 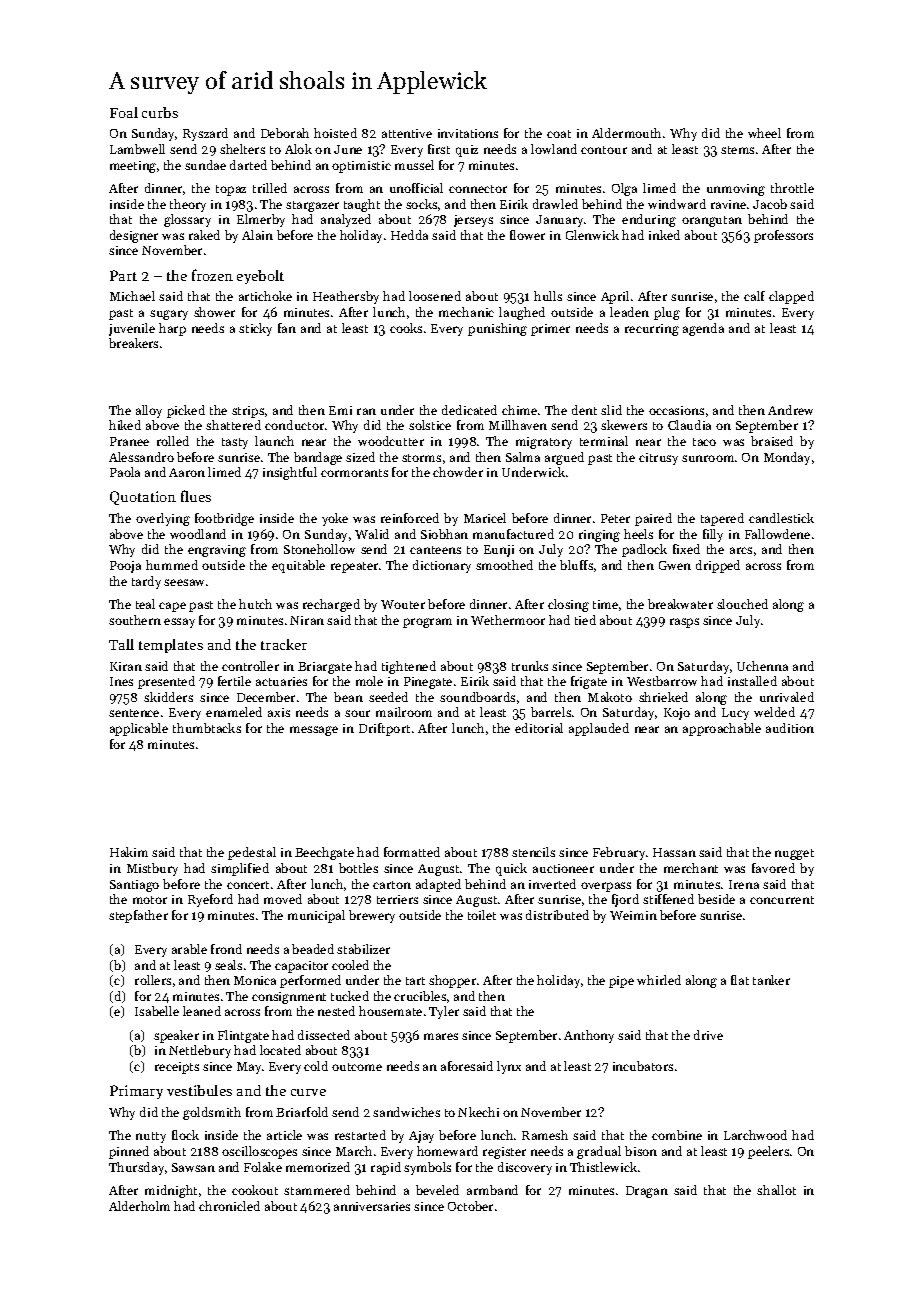 I want to click on rasps, so click(x=684, y=623).
